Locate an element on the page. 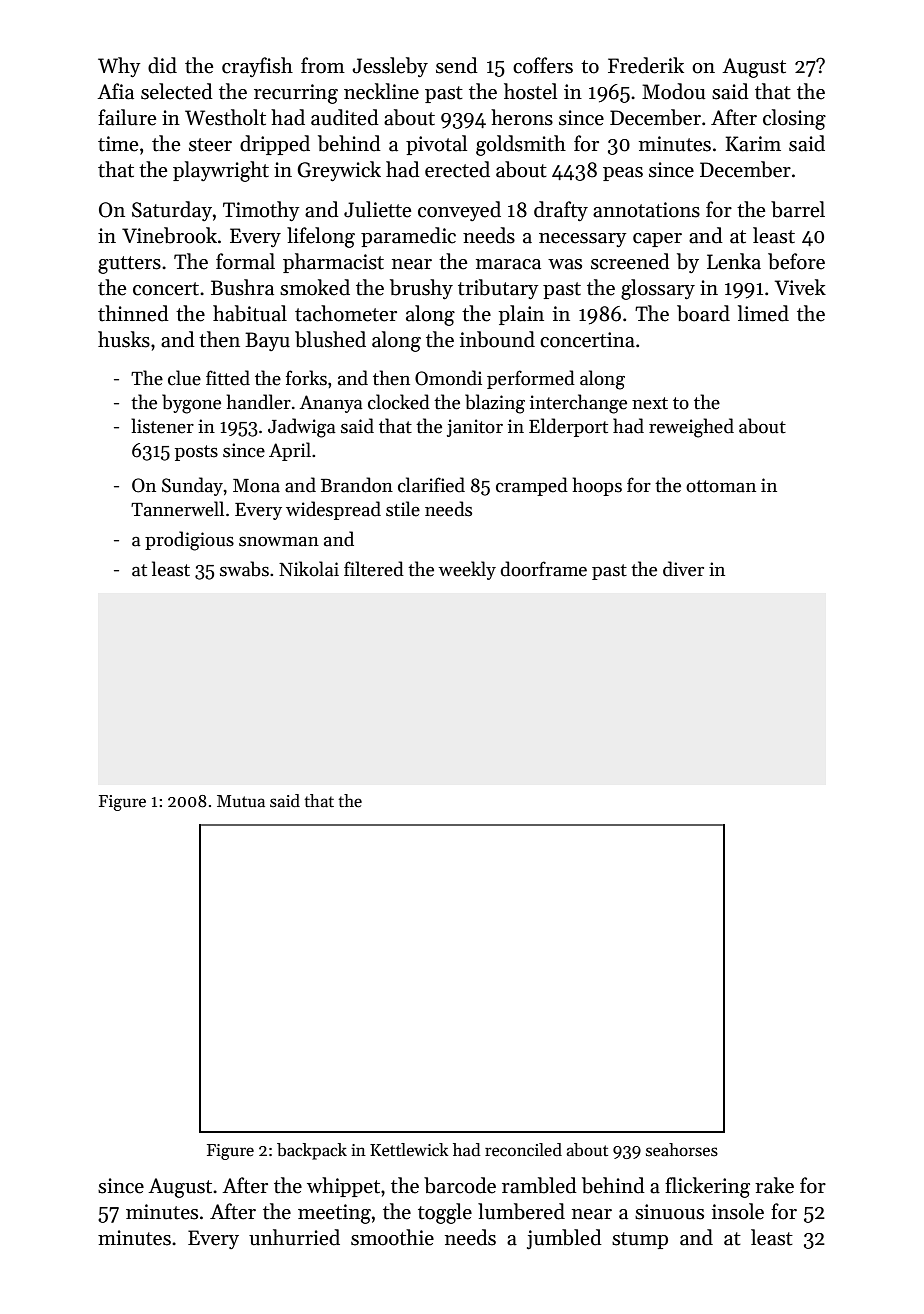 This image has height=1314, width=924. peas is located at coordinates (623, 174).
